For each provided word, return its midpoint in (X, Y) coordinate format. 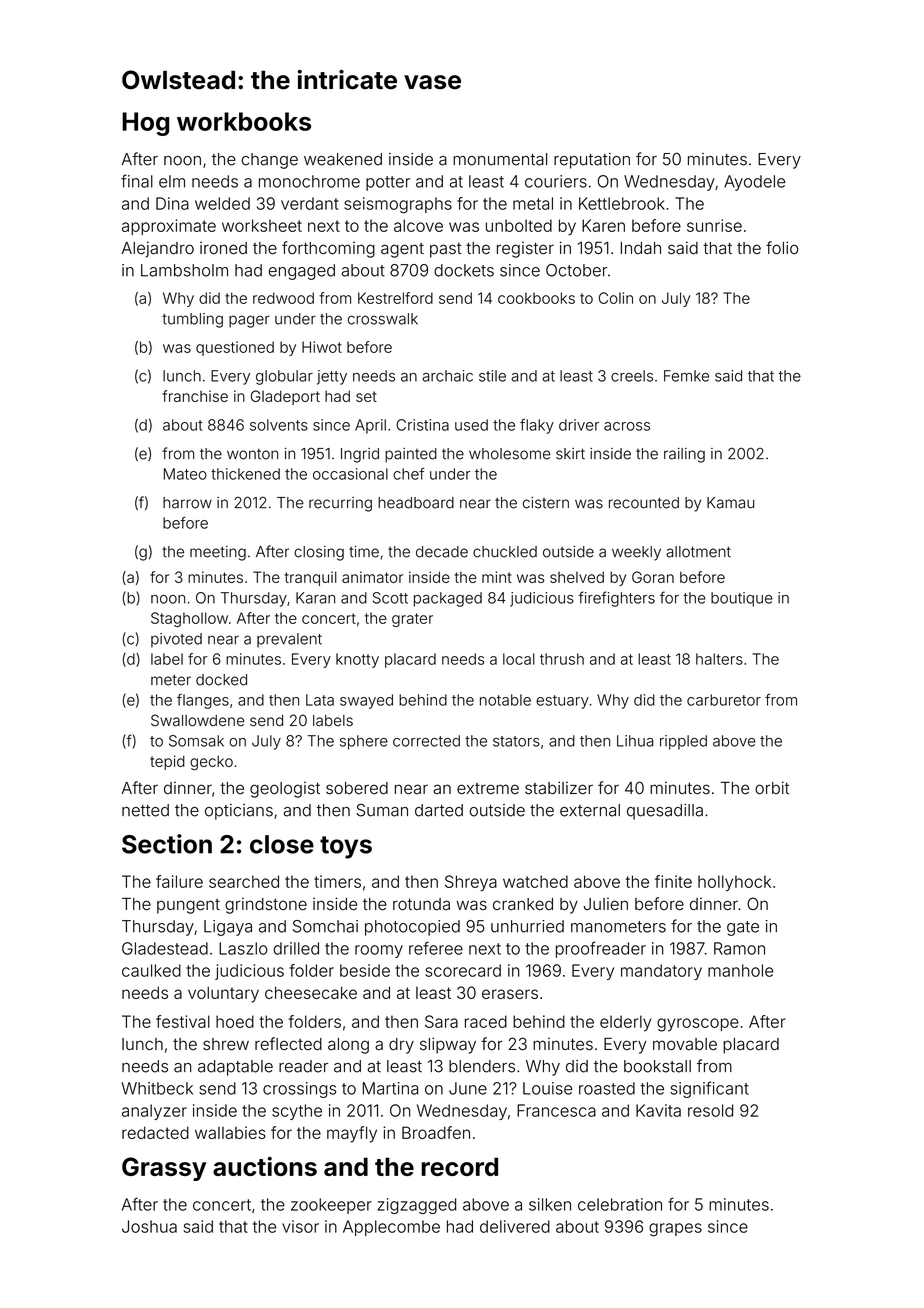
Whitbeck (157, 1088)
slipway (448, 1045)
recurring (340, 504)
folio (782, 248)
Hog (145, 124)
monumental (500, 159)
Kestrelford (395, 298)
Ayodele (754, 183)
